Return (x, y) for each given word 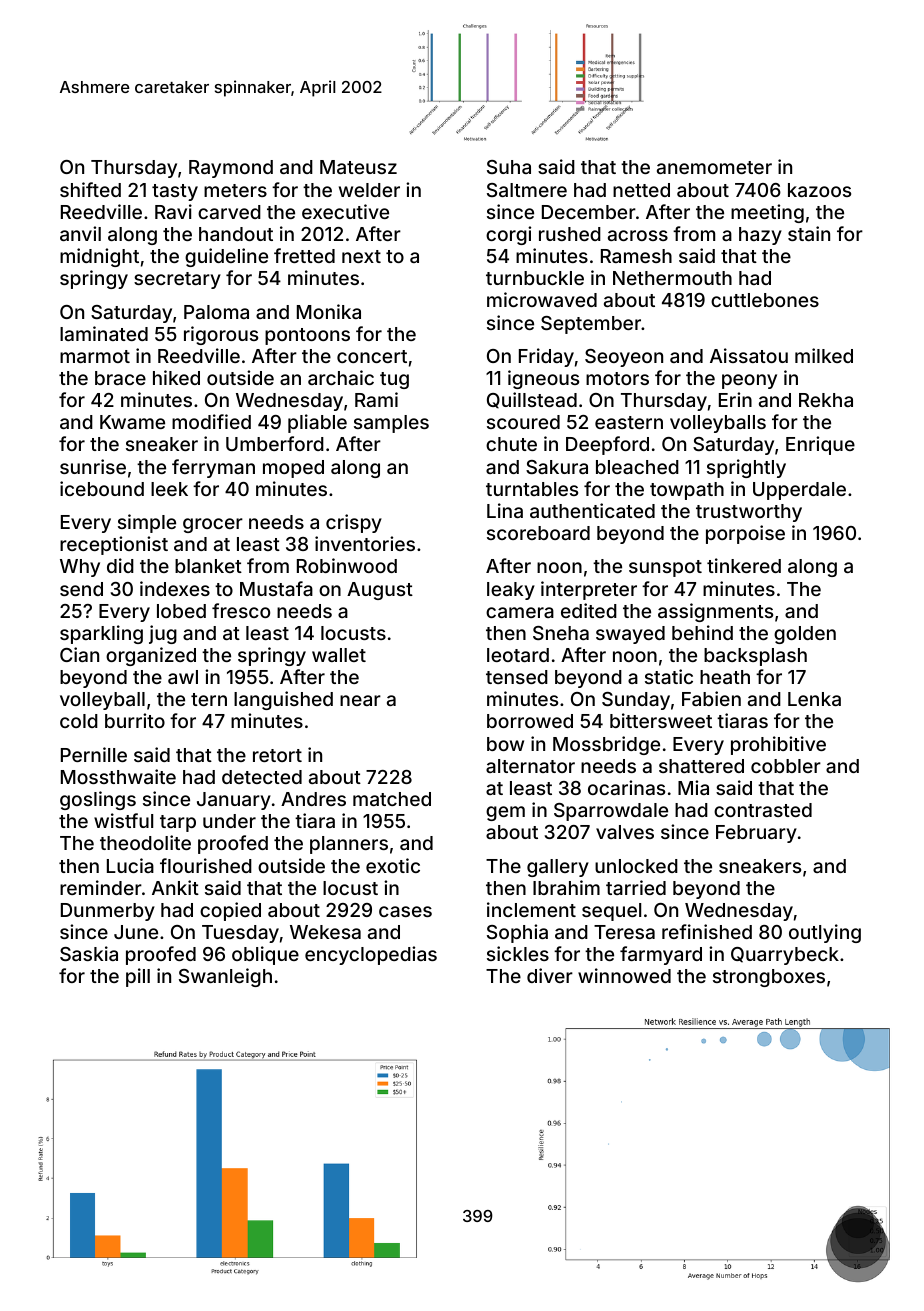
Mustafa (276, 588)
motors (617, 378)
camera (520, 612)
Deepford (607, 445)
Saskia (89, 953)
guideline (226, 257)
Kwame (132, 422)
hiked (176, 377)
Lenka (814, 699)
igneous (543, 379)
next (361, 256)
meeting (767, 213)
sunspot (665, 568)
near (360, 700)
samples (391, 424)
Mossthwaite (118, 776)
